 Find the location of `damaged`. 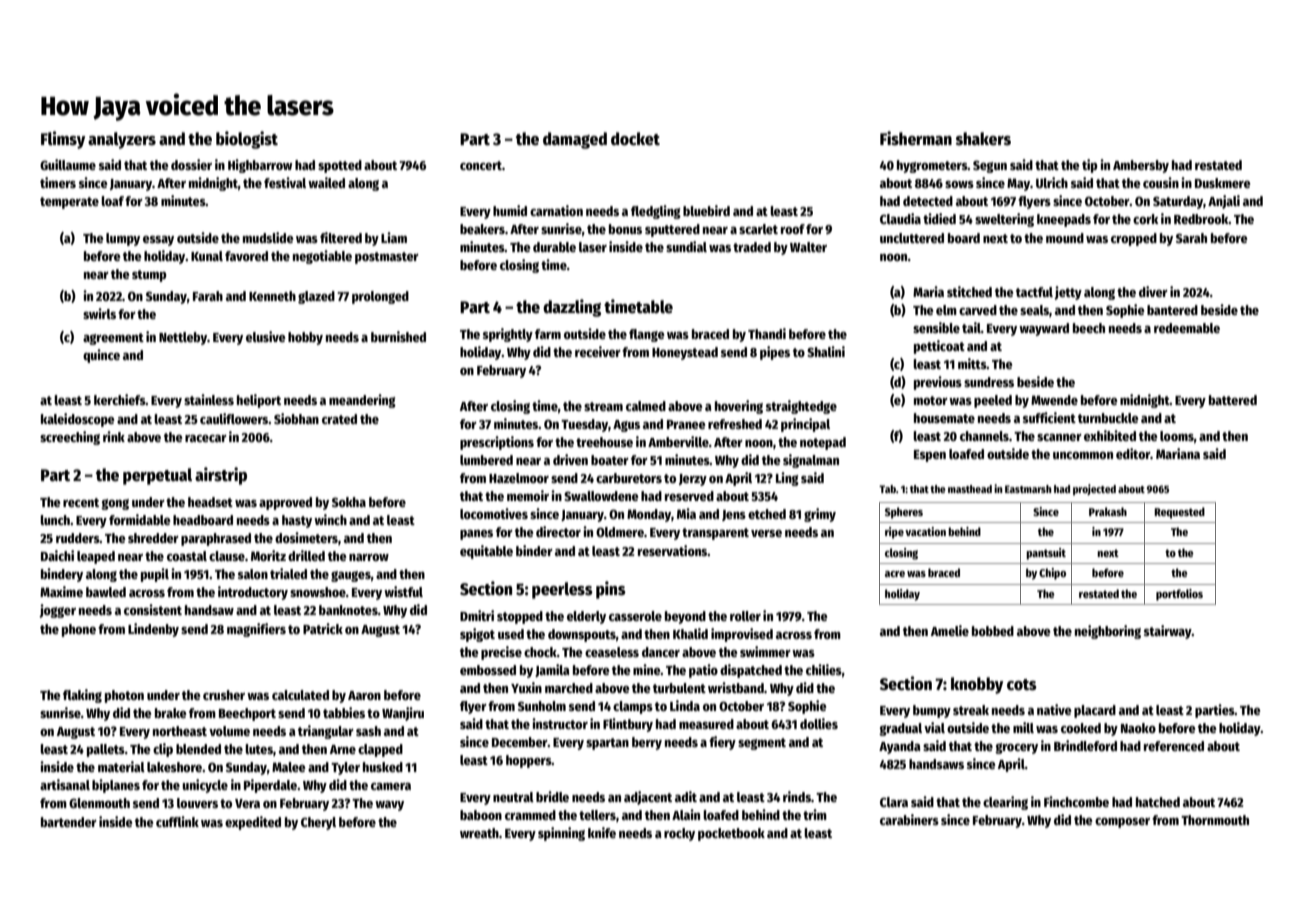

damaged is located at coordinates (575, 140).
